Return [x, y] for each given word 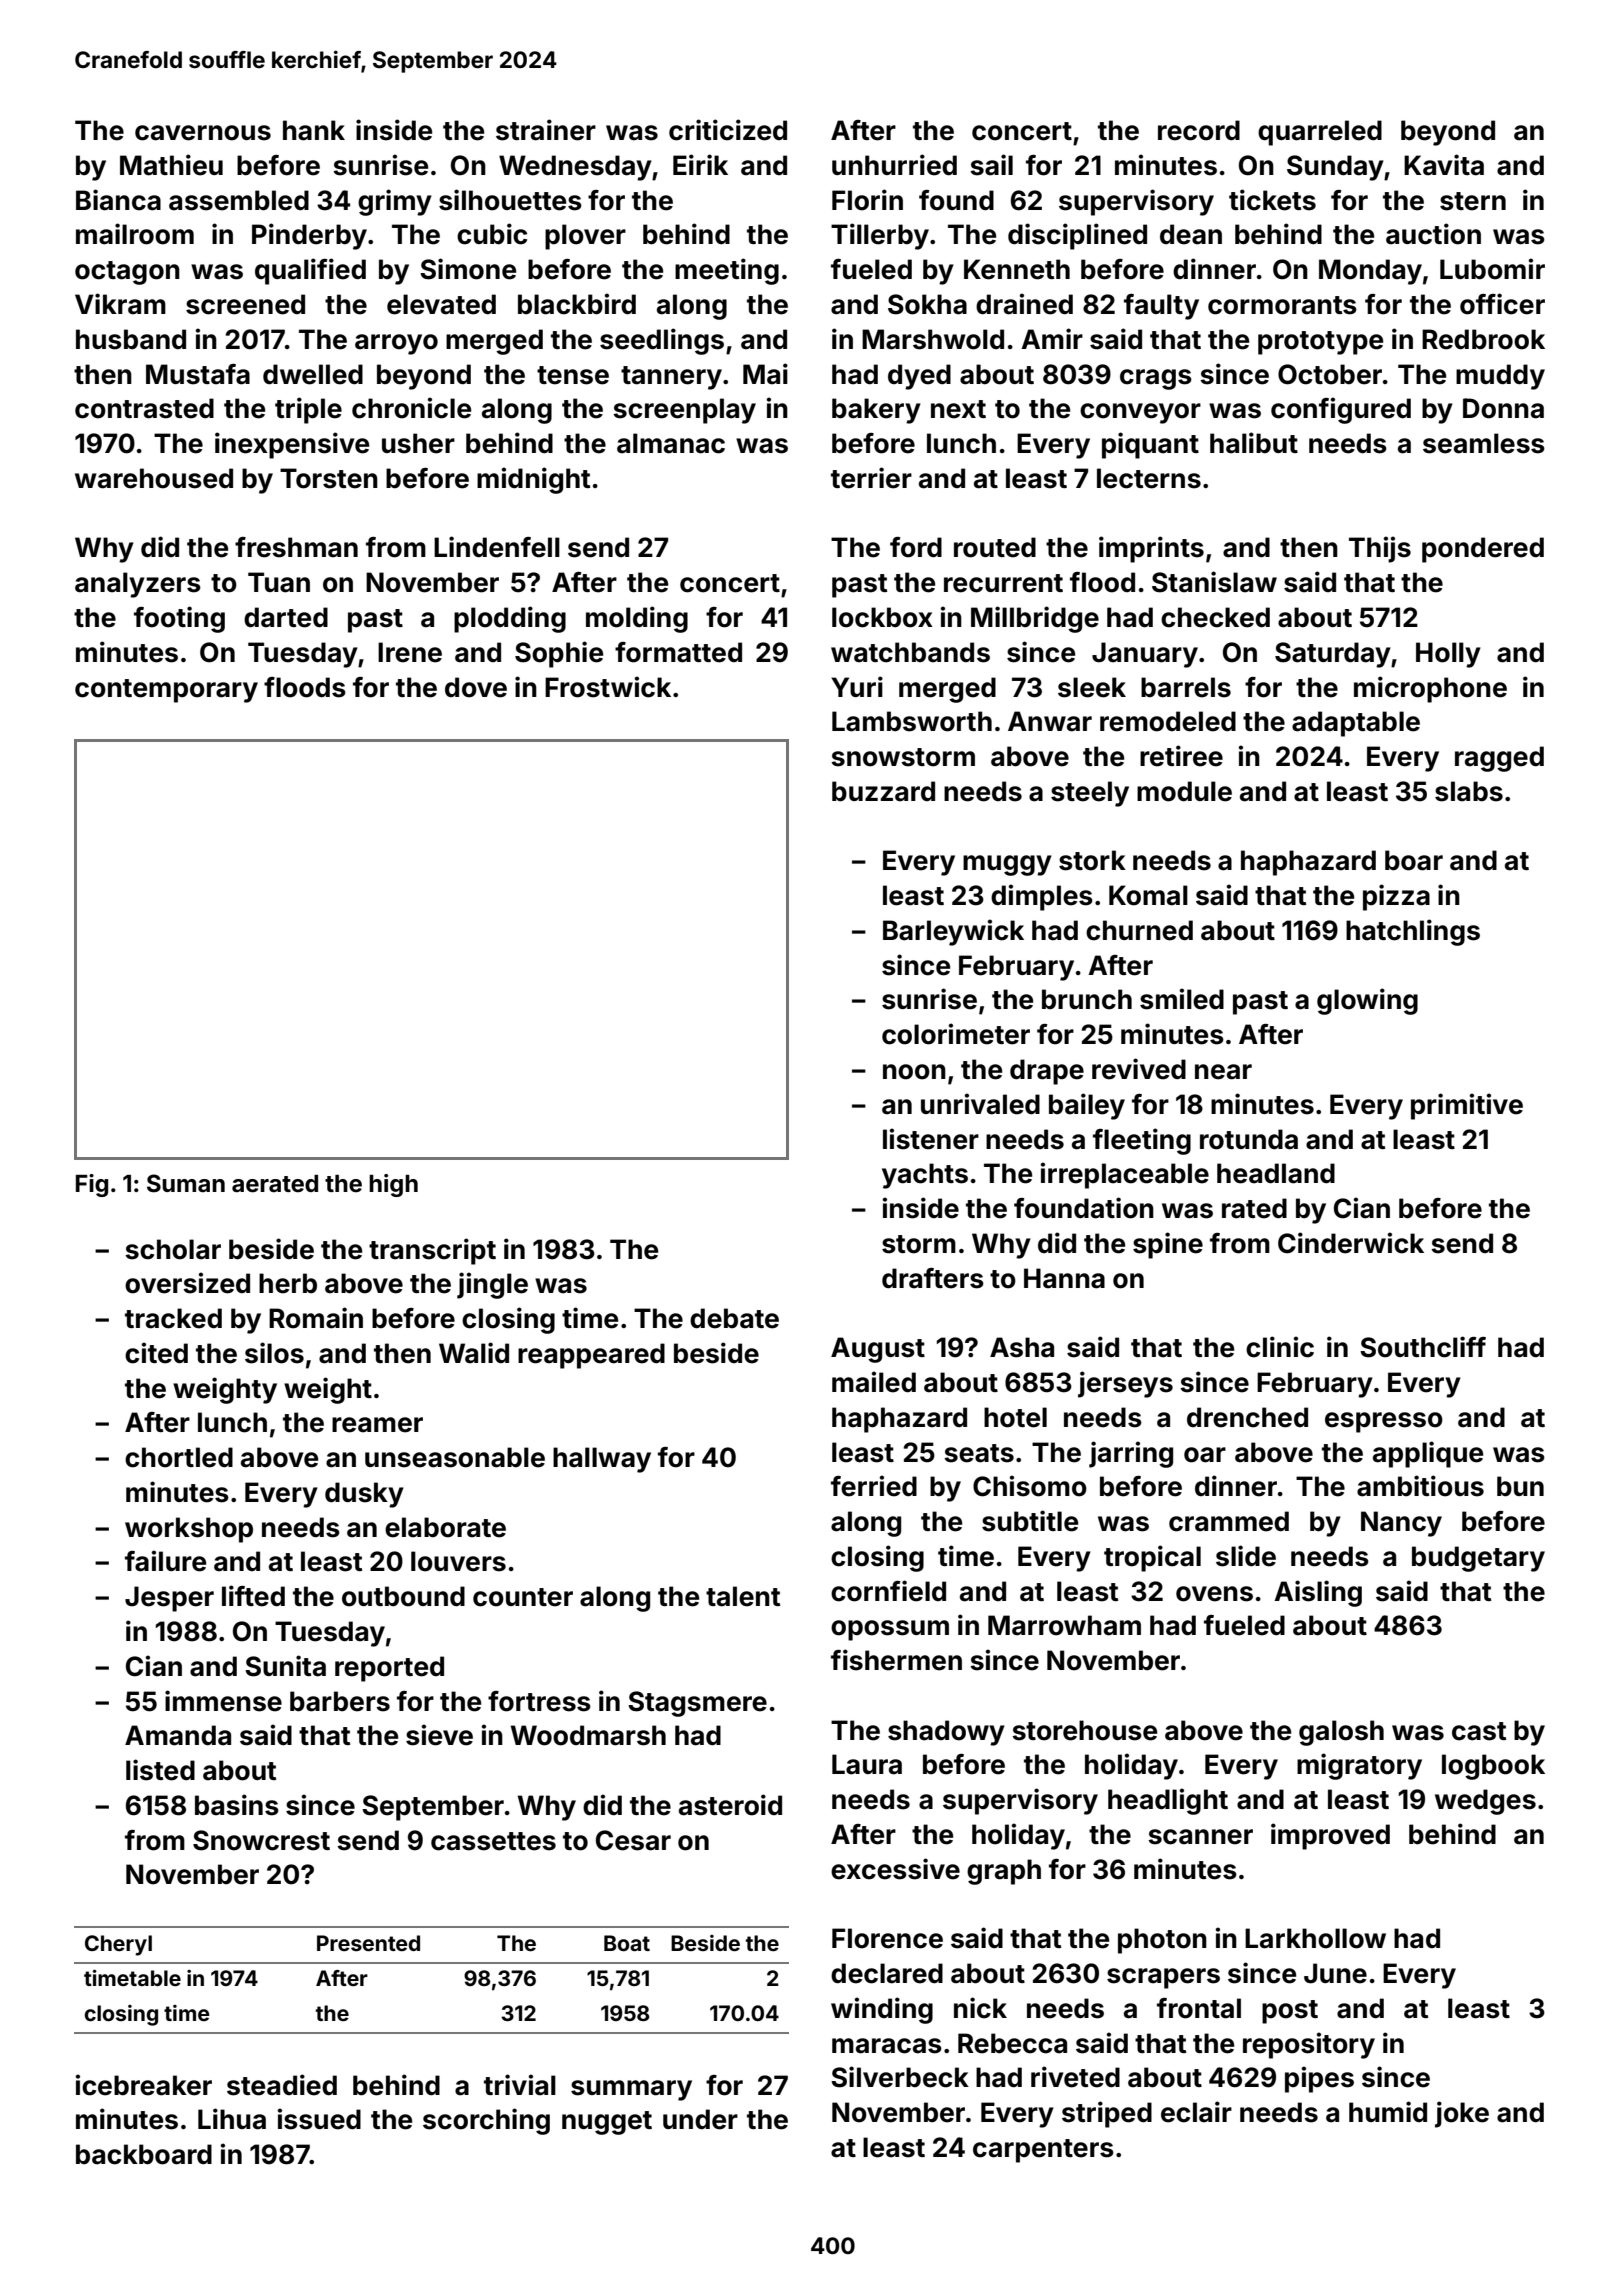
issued [319, 2119]
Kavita [1444, 165]
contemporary [166, 691]
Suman [186, 1183]
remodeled [1168, 721]
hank [314, 130]
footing [179, 619]
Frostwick [608, 687]
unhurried [894, 165]
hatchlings [1413, 932]
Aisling [1318, 1593]
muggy [1007, 865]
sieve [439, 1735]
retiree [1181, 756]
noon [914, 1072]
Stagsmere [697, 1704]
